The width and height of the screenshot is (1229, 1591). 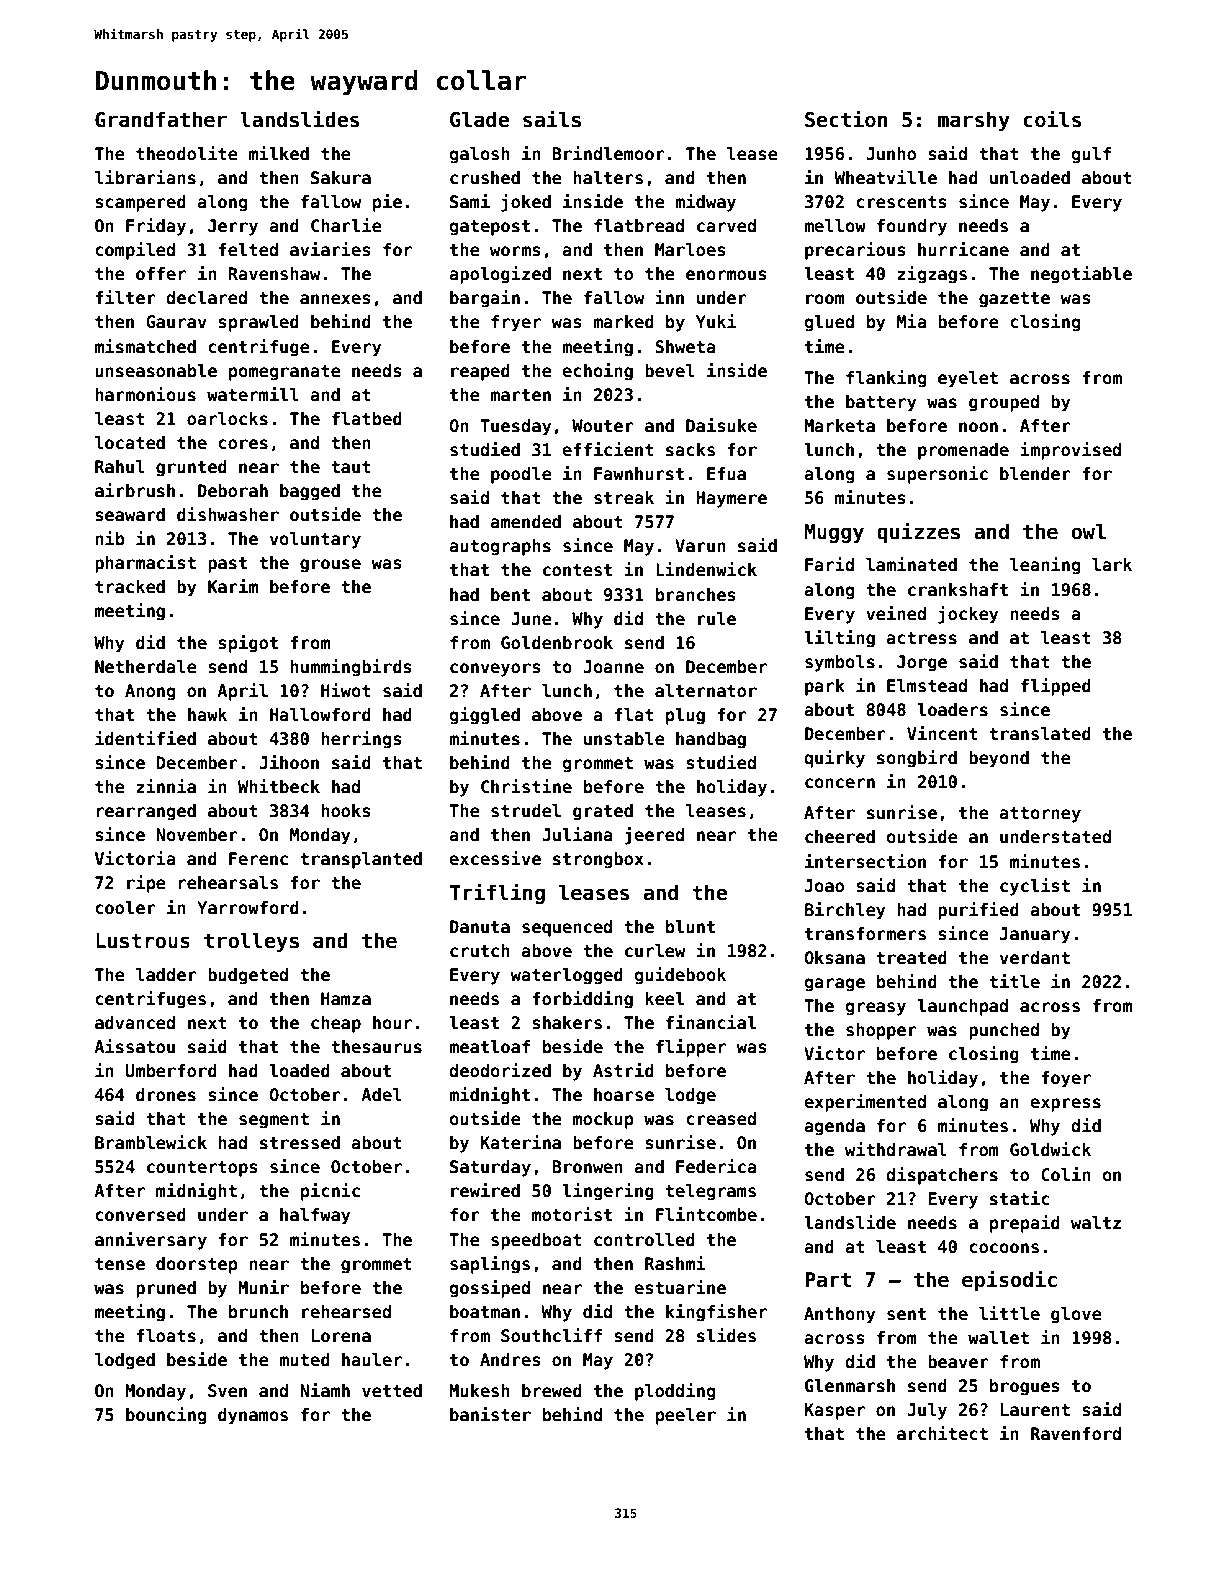 I want to click on bagged, so click(x=310, y=492).
